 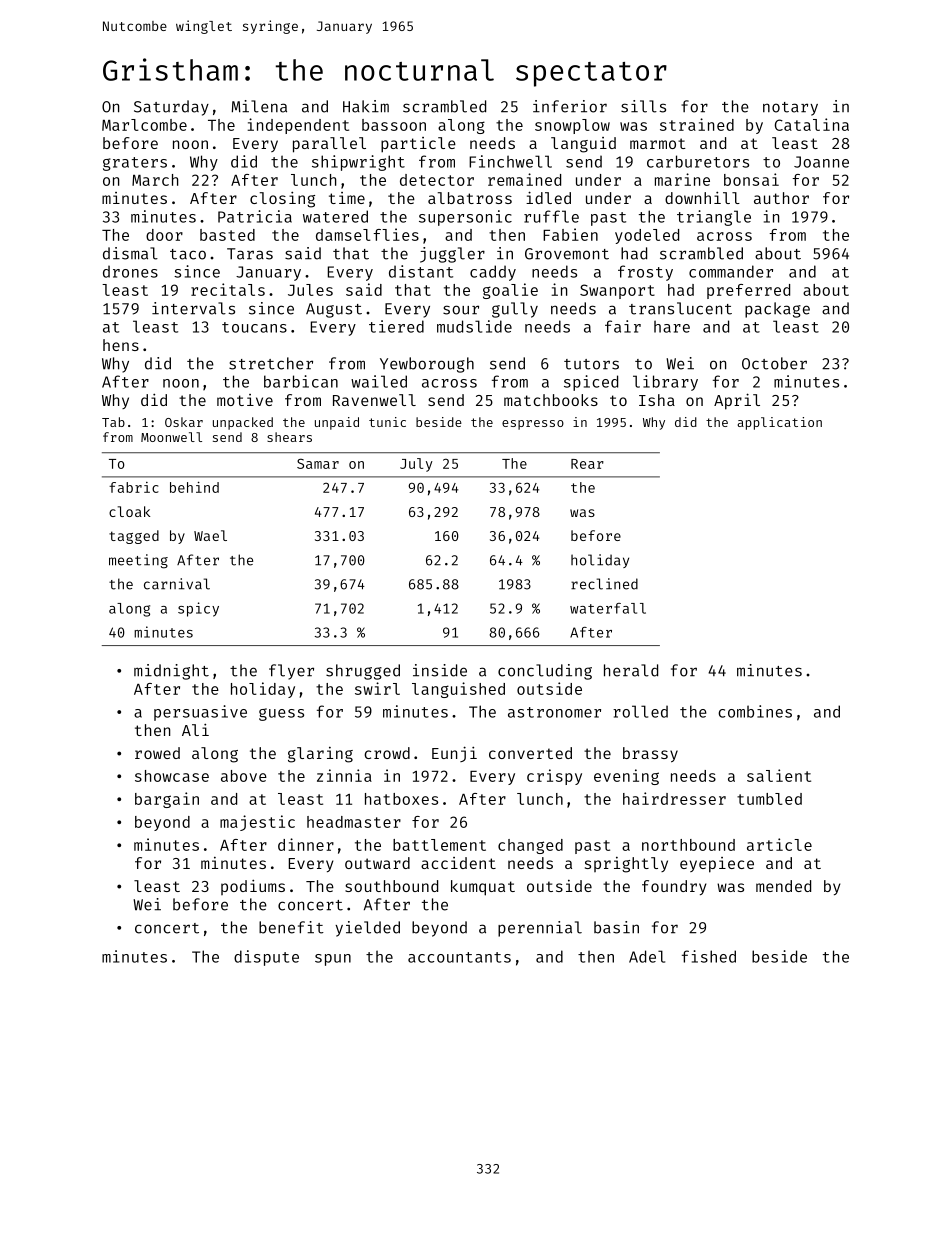 What do you see at coordinates (377, 688) in the page?
I see `swirl` at bounding box center [377, 688].
